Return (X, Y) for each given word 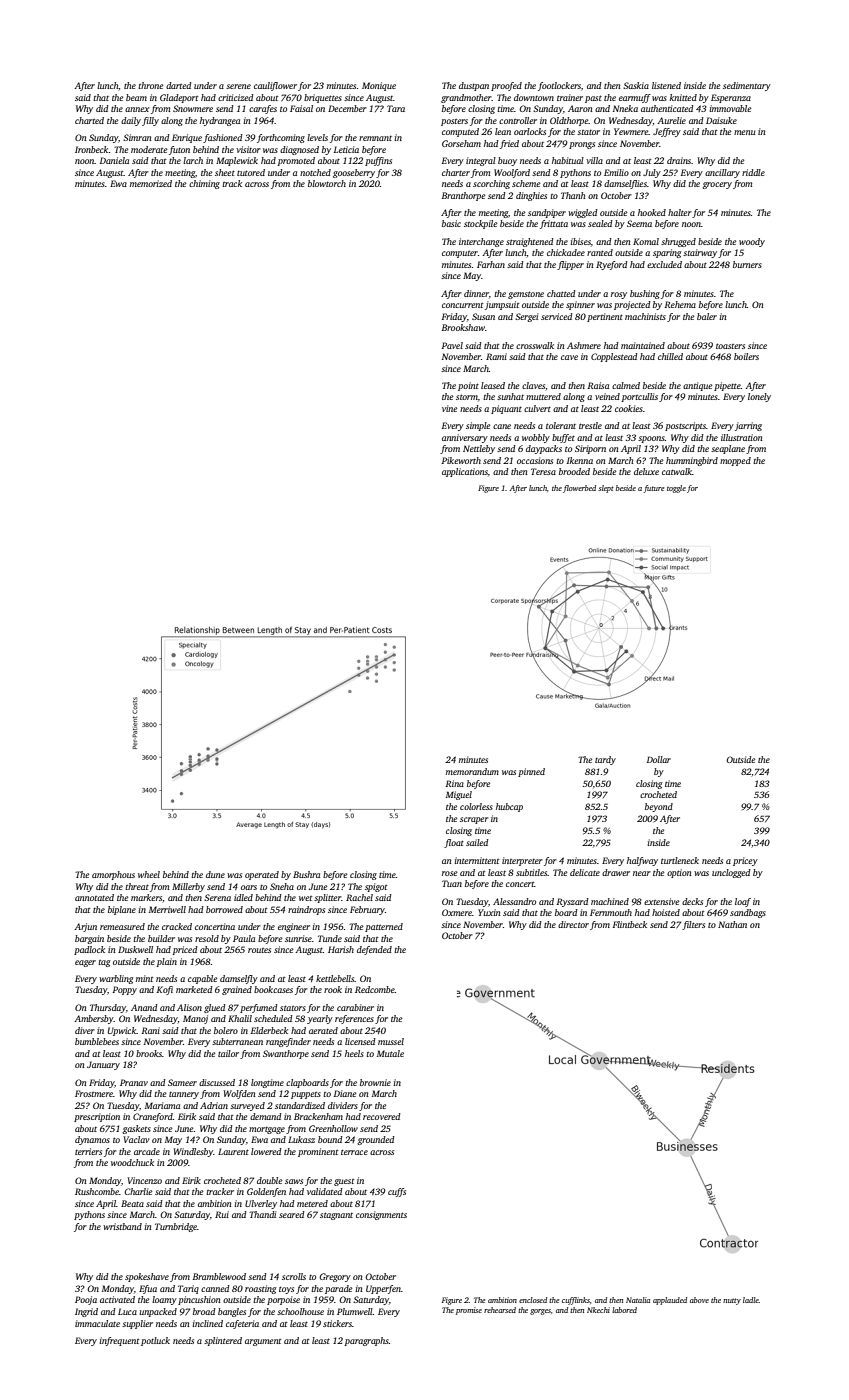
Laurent (233, 1151)
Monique (379, 86)
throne (150, 85)
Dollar (659, 759)
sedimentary (747, 86)
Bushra (306, 874)
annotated (94, 897)
